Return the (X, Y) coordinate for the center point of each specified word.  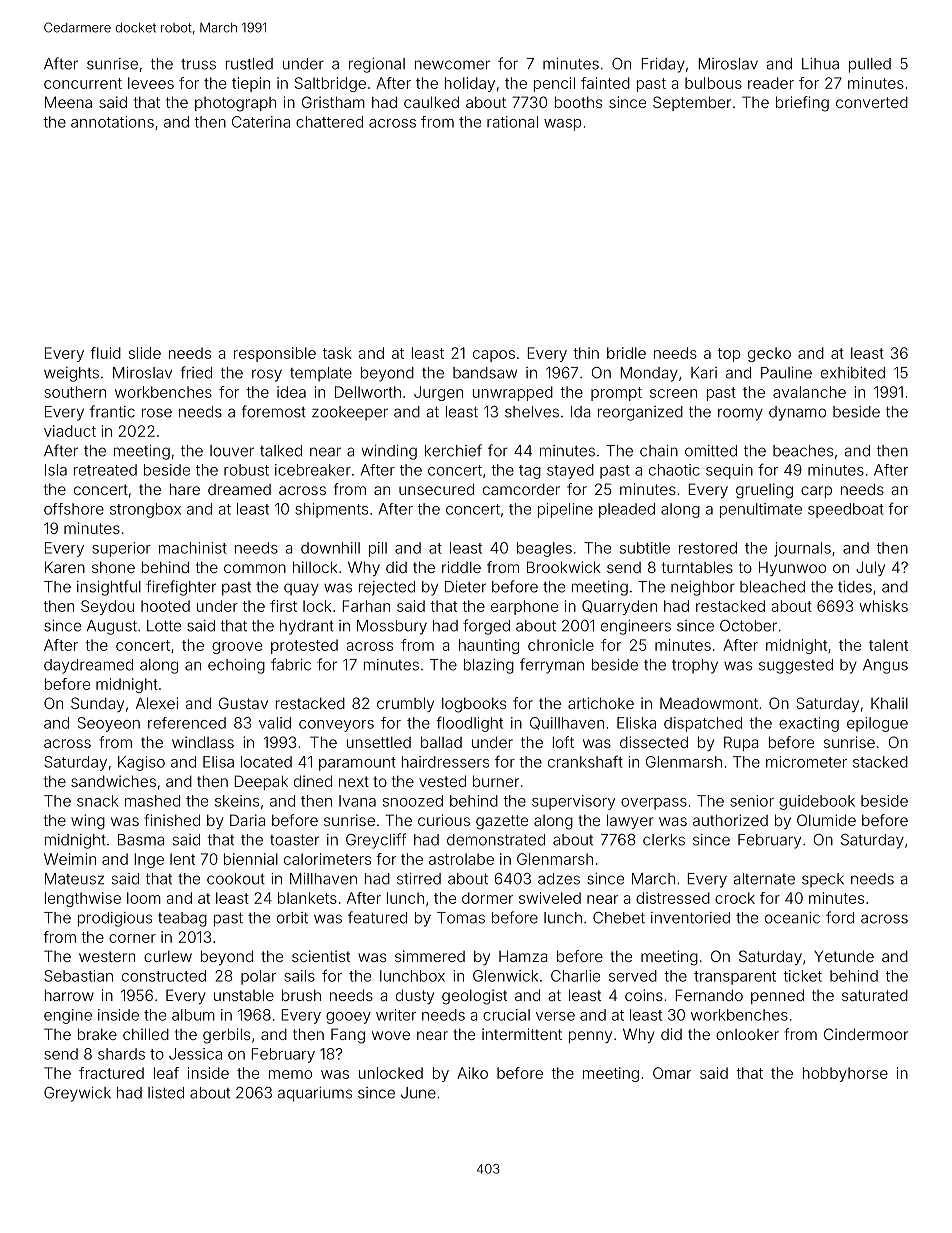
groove (237, 648)
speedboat (846, 510)
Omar (672, 1073)
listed (166, 1093)
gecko (769, 354)
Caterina (261, 122)
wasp (563, 125)
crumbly (405, 704)
